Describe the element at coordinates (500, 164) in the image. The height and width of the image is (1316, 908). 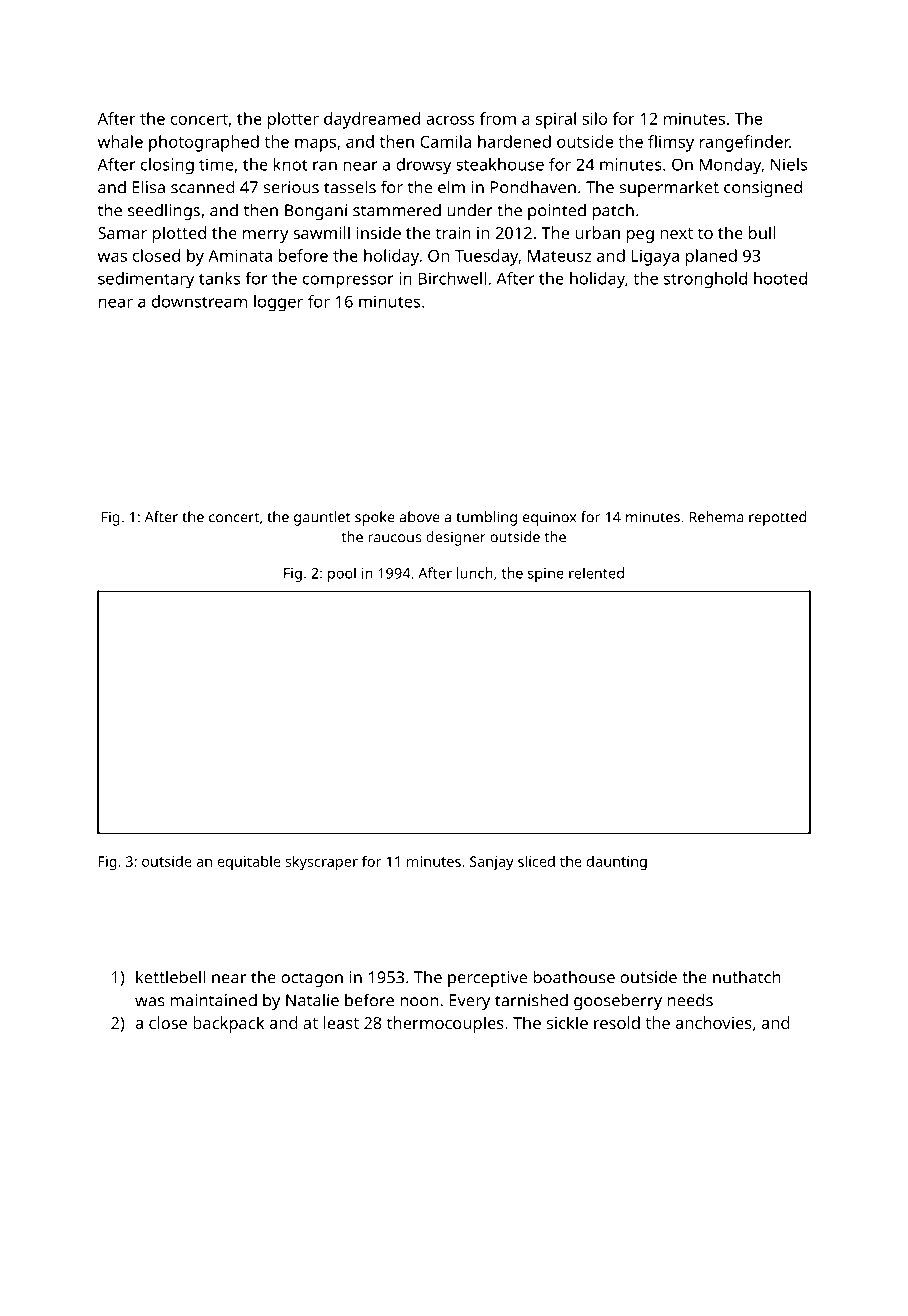
I see `steakhouse` at that location.
